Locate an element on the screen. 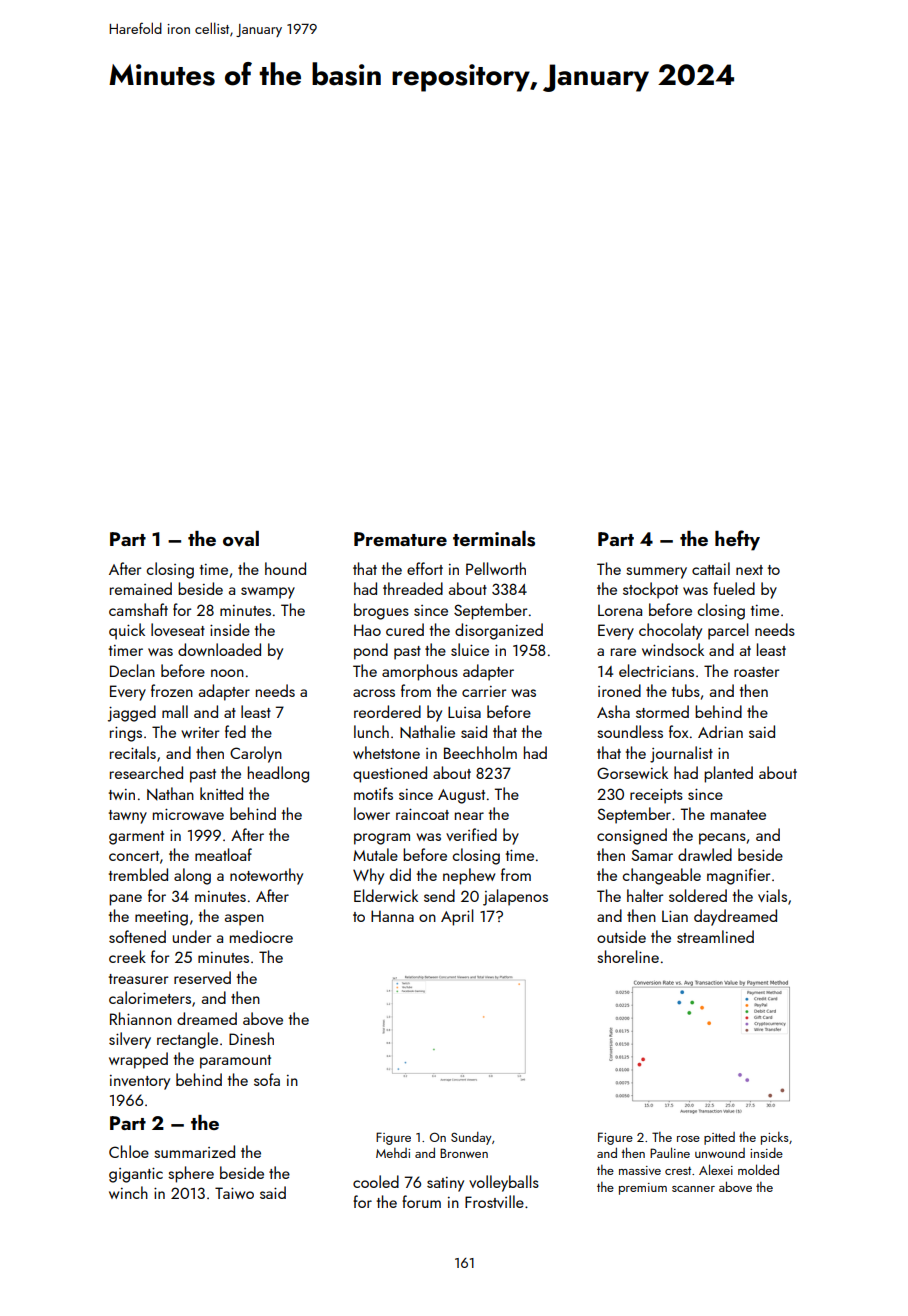 Image resolution: width=908 pixels, height=1316 pixels. camshaft is located at coordinates (138, 609).
